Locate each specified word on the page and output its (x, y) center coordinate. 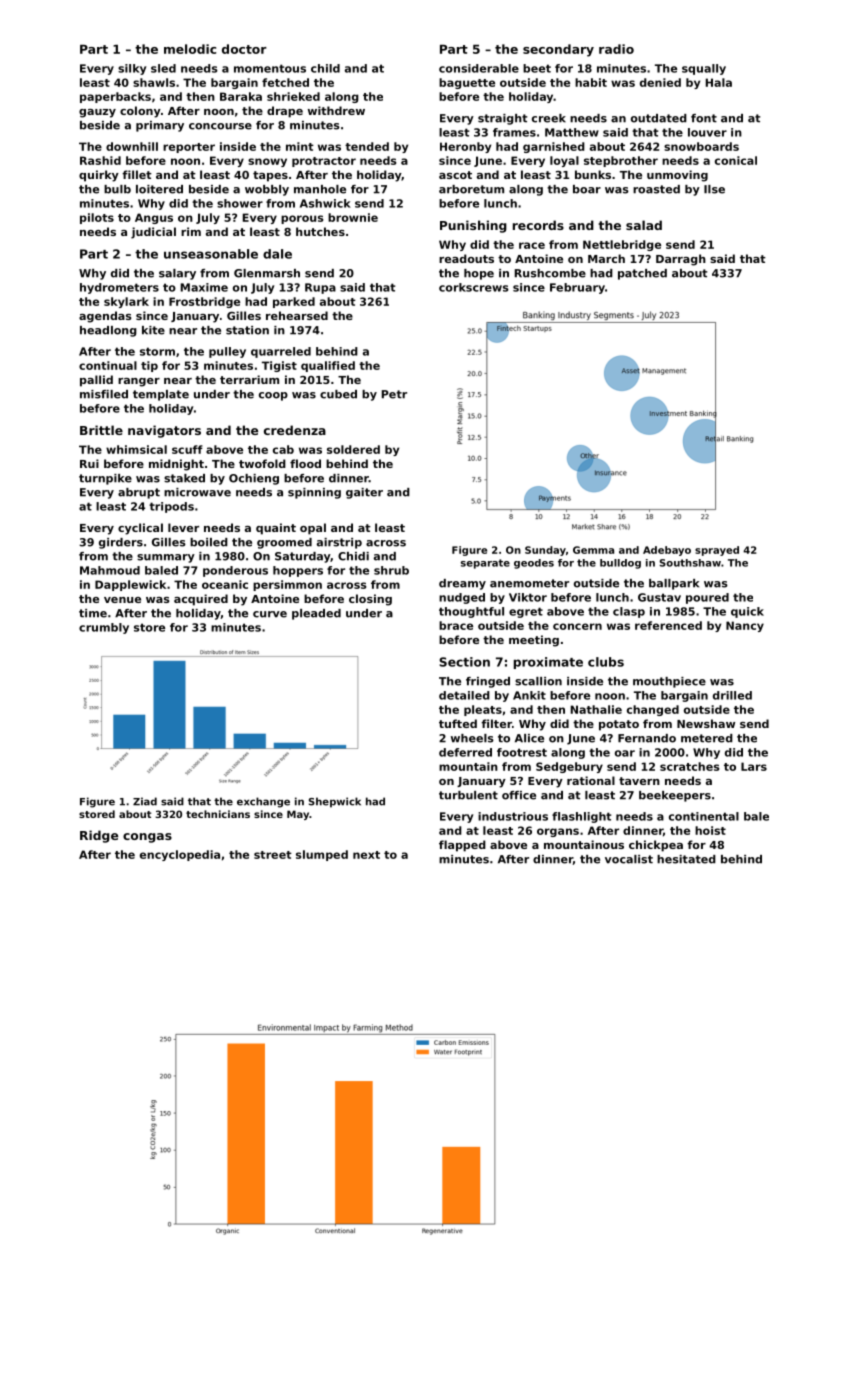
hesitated (686, 859)
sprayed (717, 551)
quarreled (281, 352)
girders (121, 543)
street (273, 855)
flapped (462, 846)
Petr (394, 394)
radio (616, 49)
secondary (558, 50)
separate (485, 564)
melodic (190, 49)
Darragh (681, 260)
